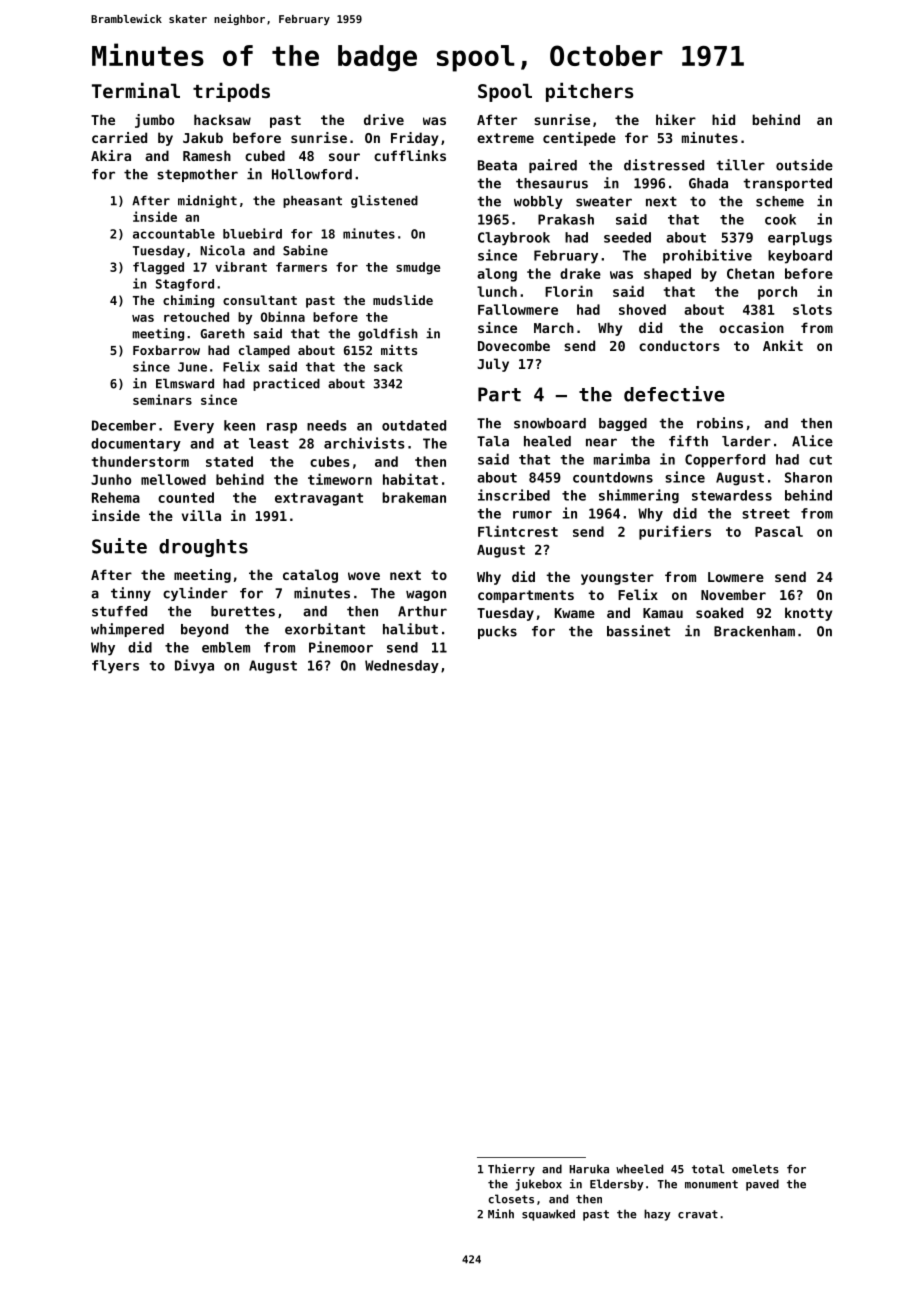  What do you see at coordinates (511, 1199) in the image?
I see `closets` at bounding box center [511, 1199].
